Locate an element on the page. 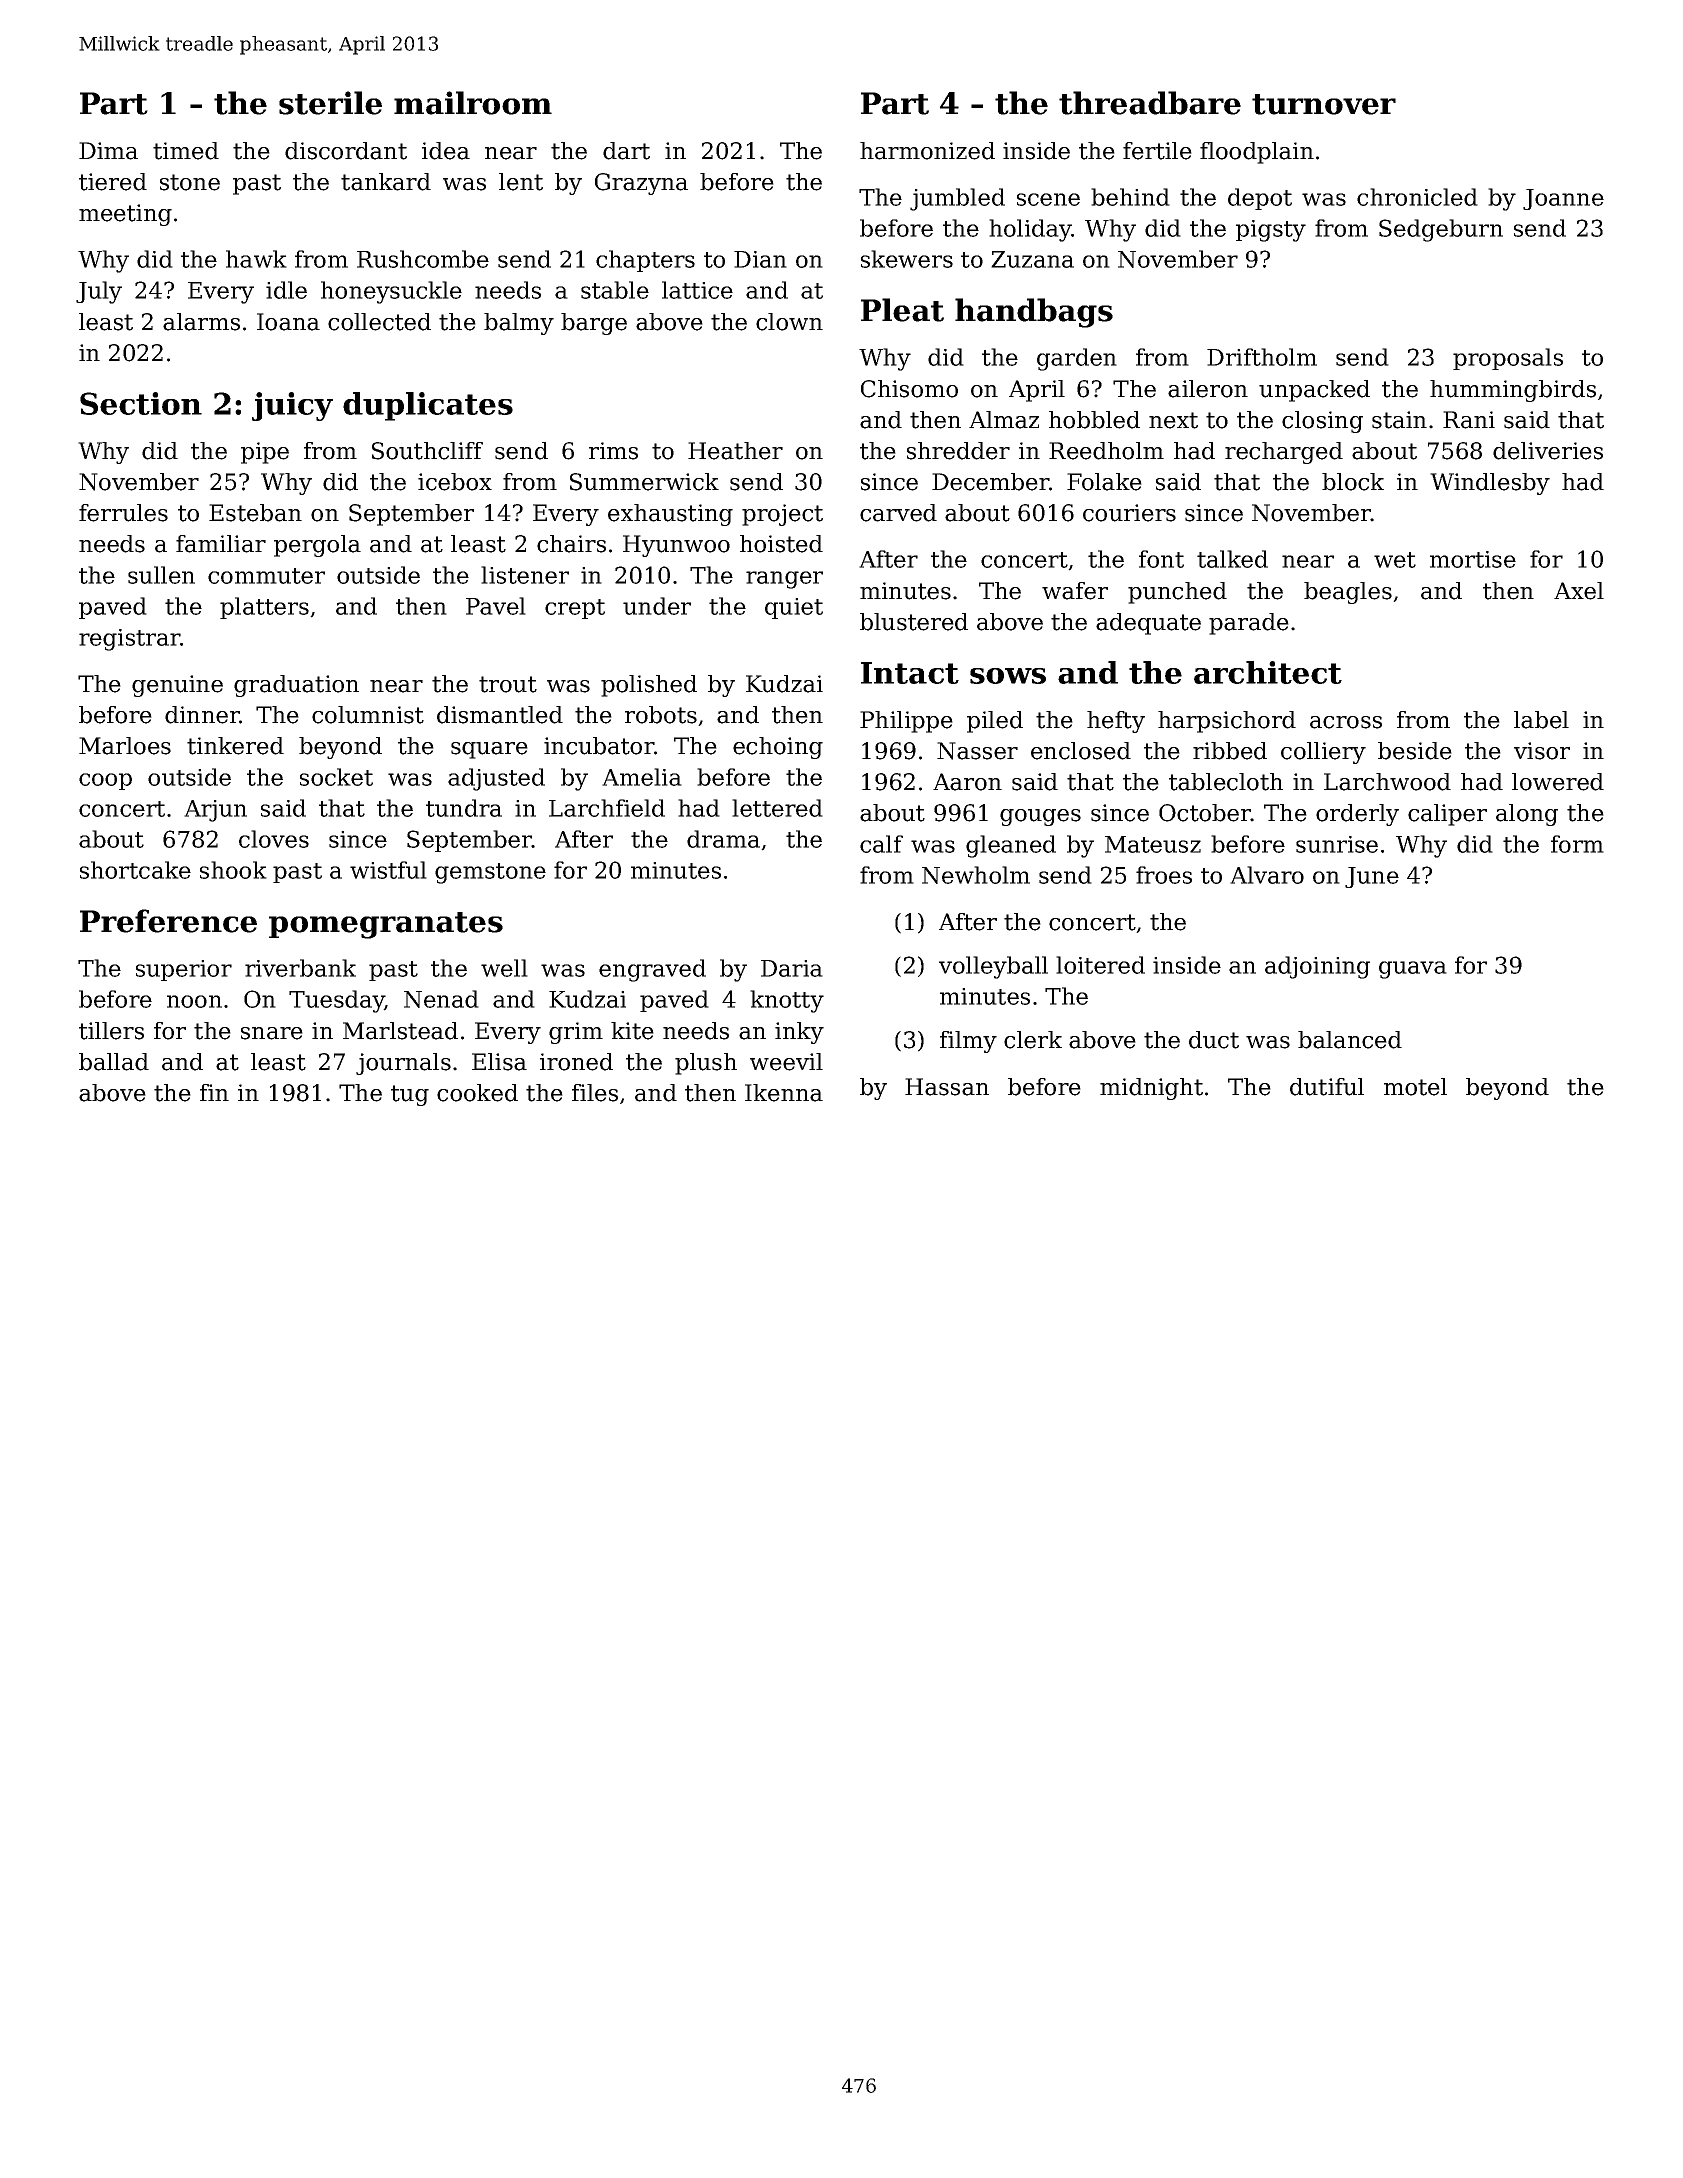 This image has width=1683, height=2178. July is located at coordinates (99, 292).
